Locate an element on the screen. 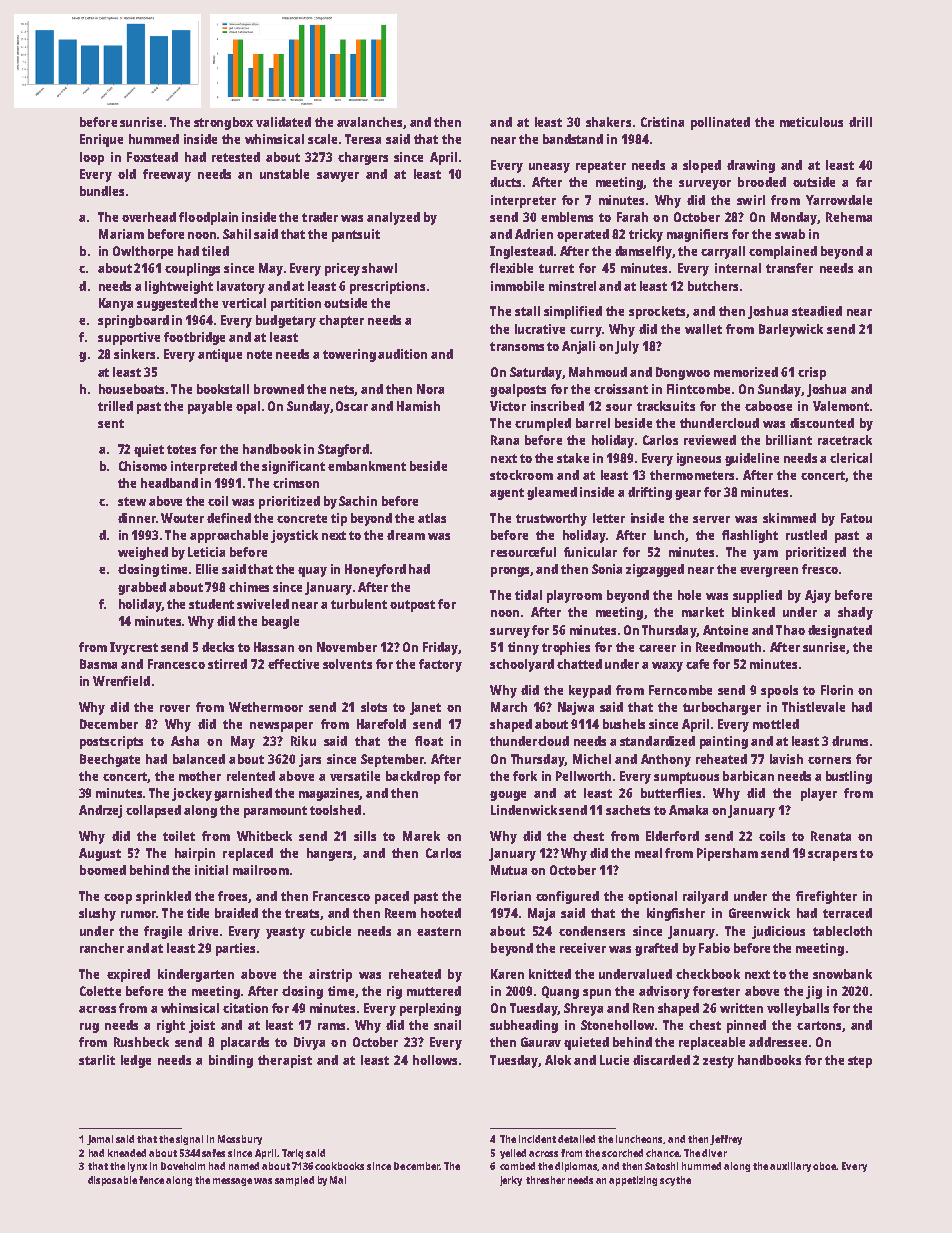  shakers is located at coordinates (608, 122).
